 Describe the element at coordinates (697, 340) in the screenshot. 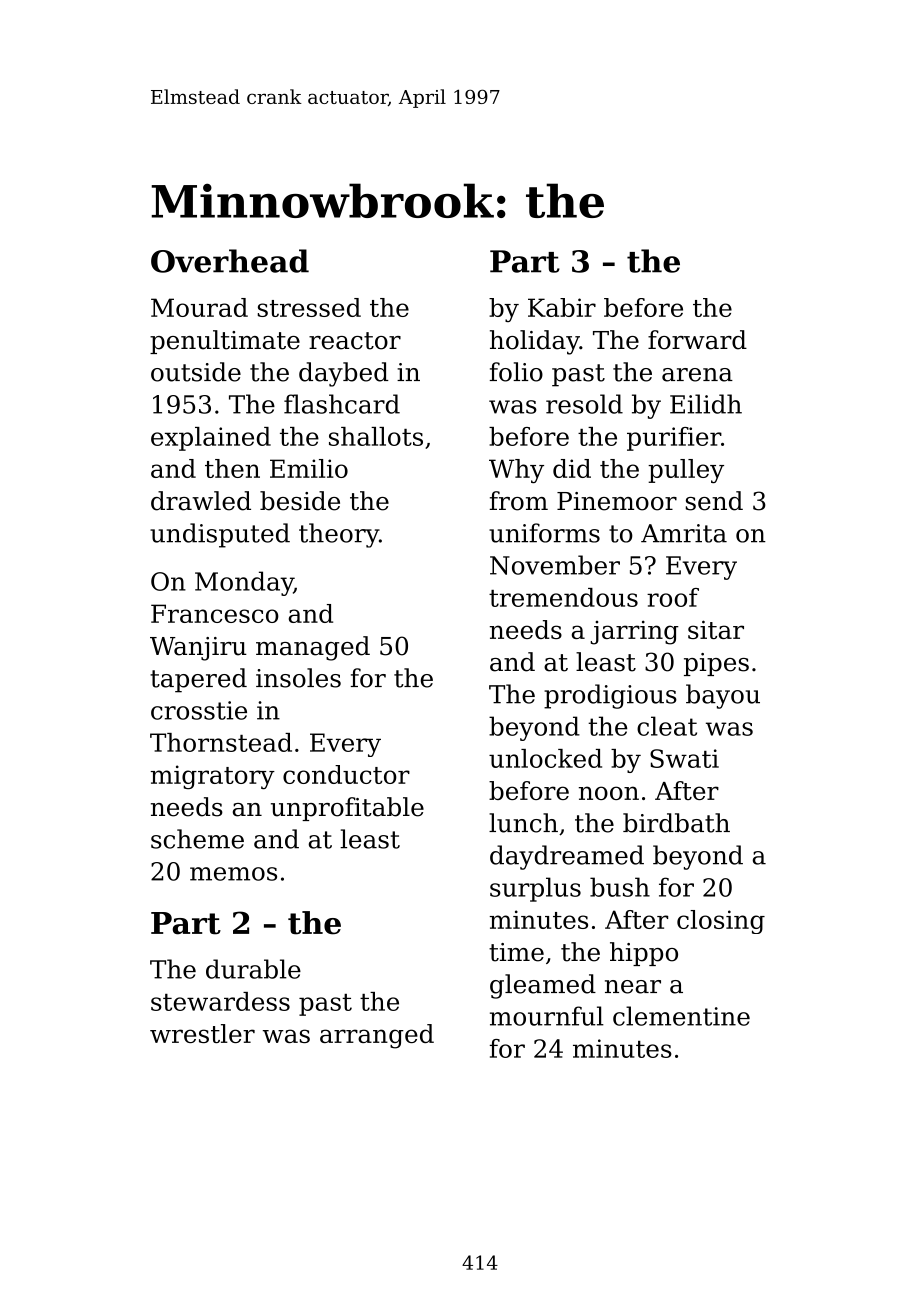

I see `forward` at that location.
